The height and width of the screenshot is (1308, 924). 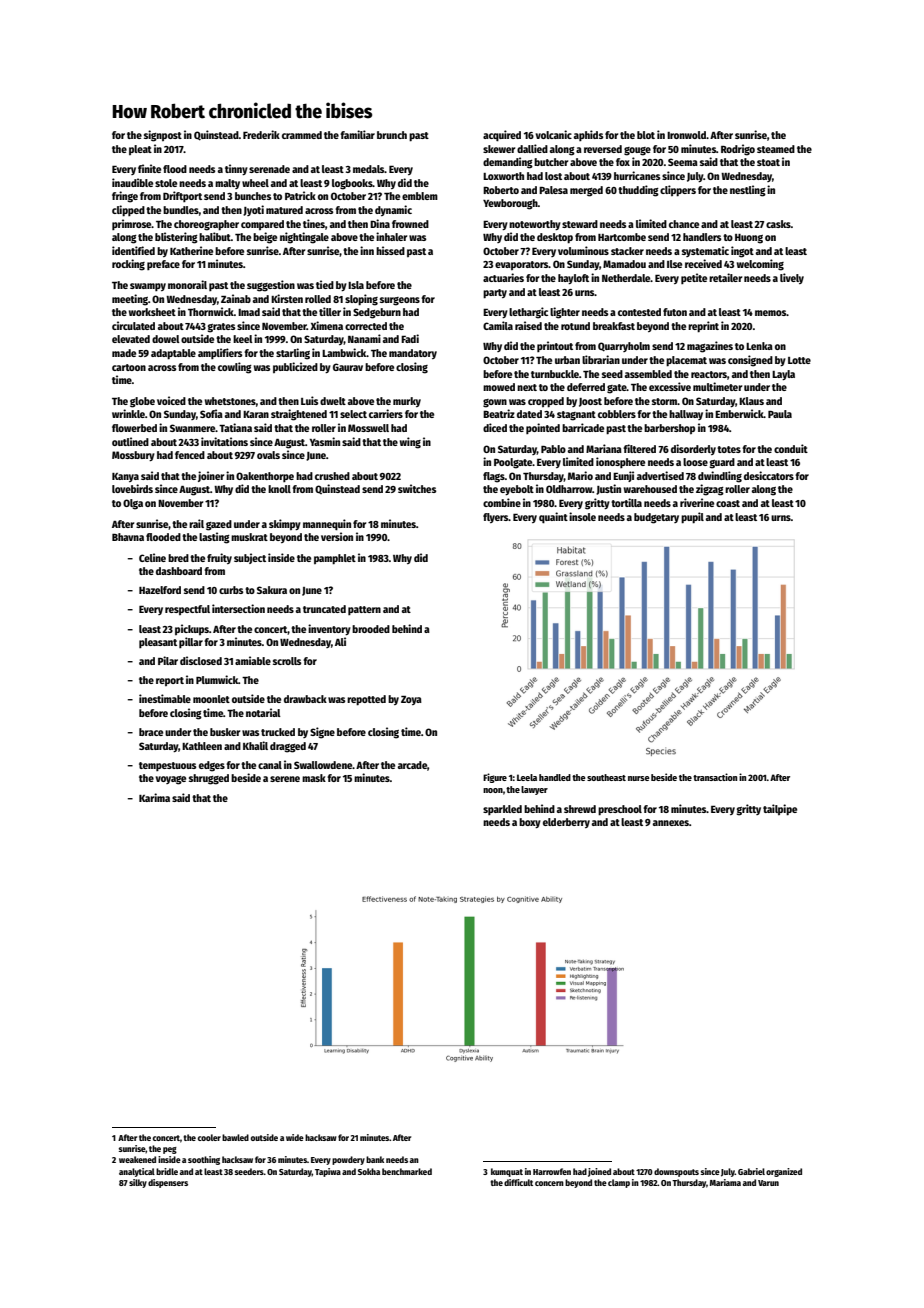 What do you see at coordinates (231, 590) in the screenshot?
I see `curbs` at bounding box center [231, 590].
